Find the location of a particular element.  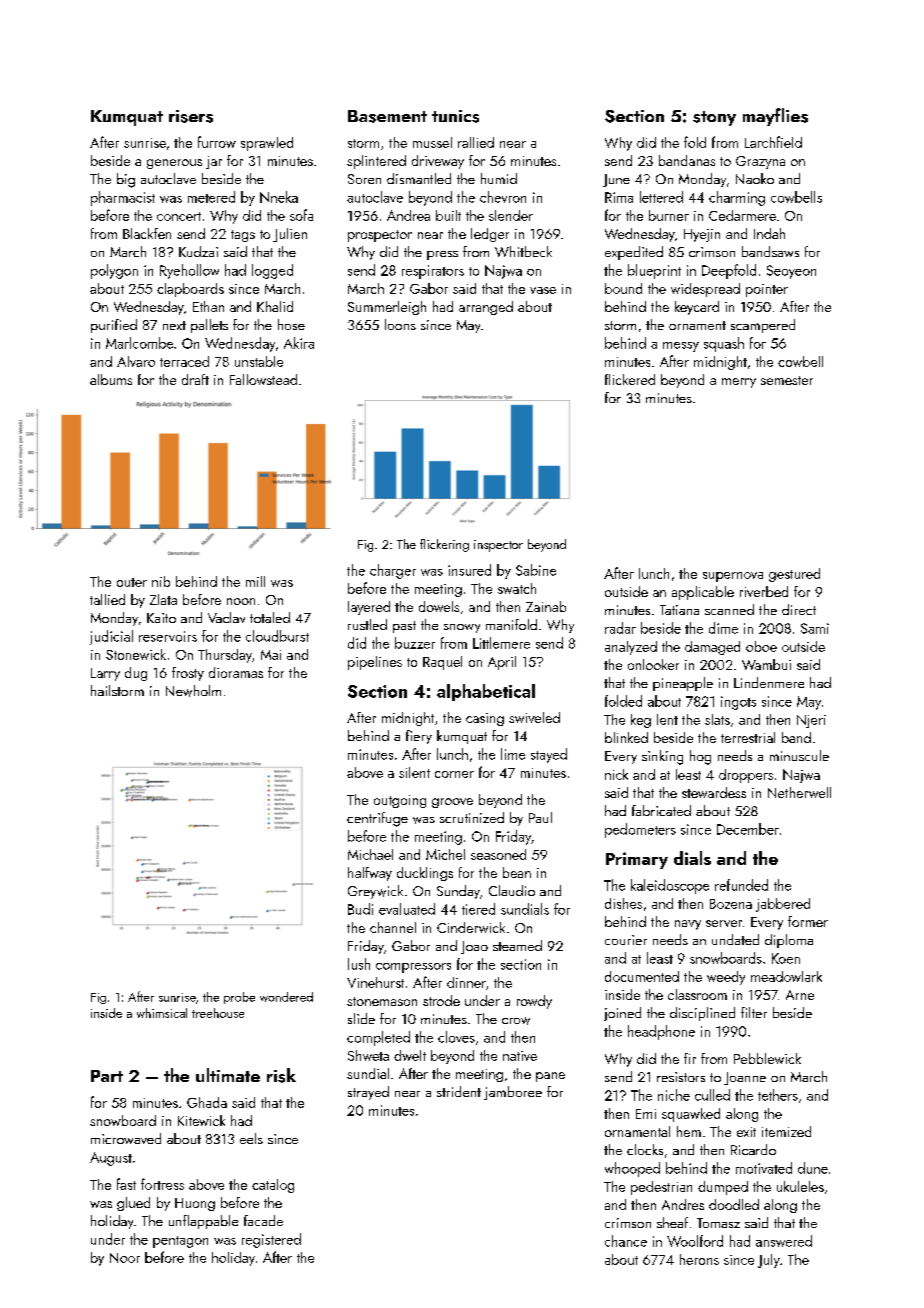

messy is located at coordinates (681, 347).
